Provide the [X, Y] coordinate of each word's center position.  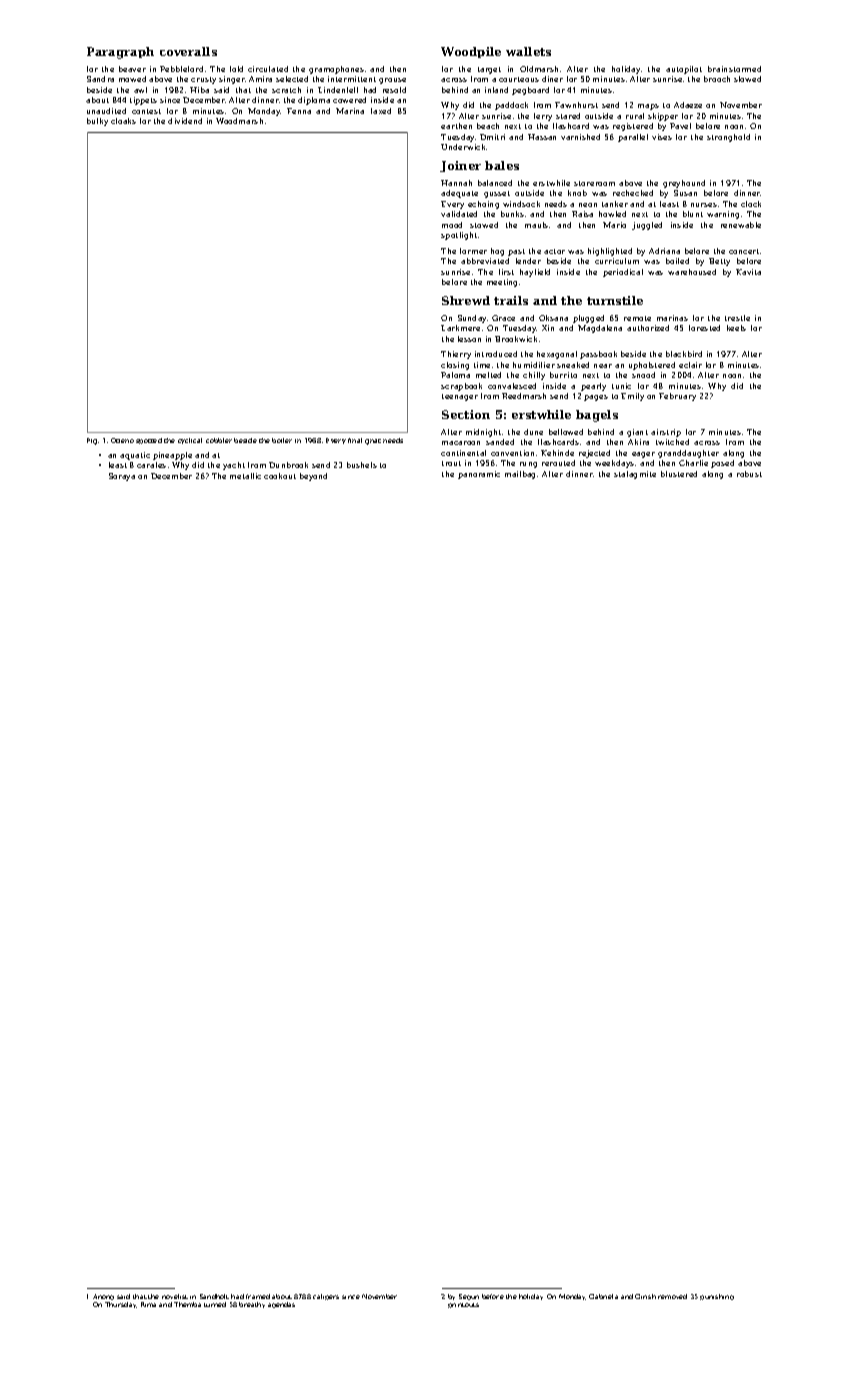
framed [258, 1296]
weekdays [614, 464]
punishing [717, 1297]
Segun [469, 1297]
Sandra [100, 79]
